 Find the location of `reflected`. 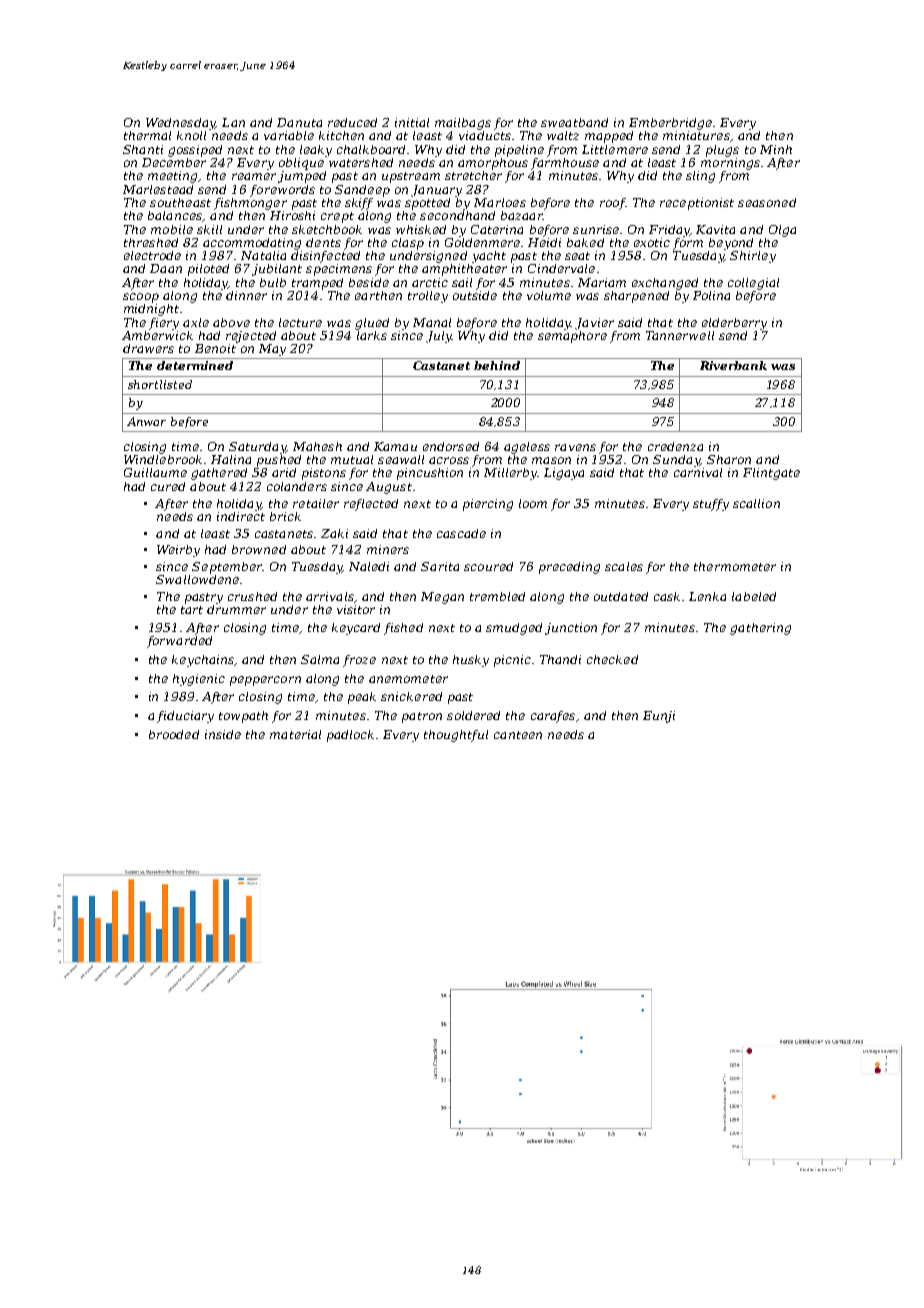

reflected is located at coordinates (371, 505).
